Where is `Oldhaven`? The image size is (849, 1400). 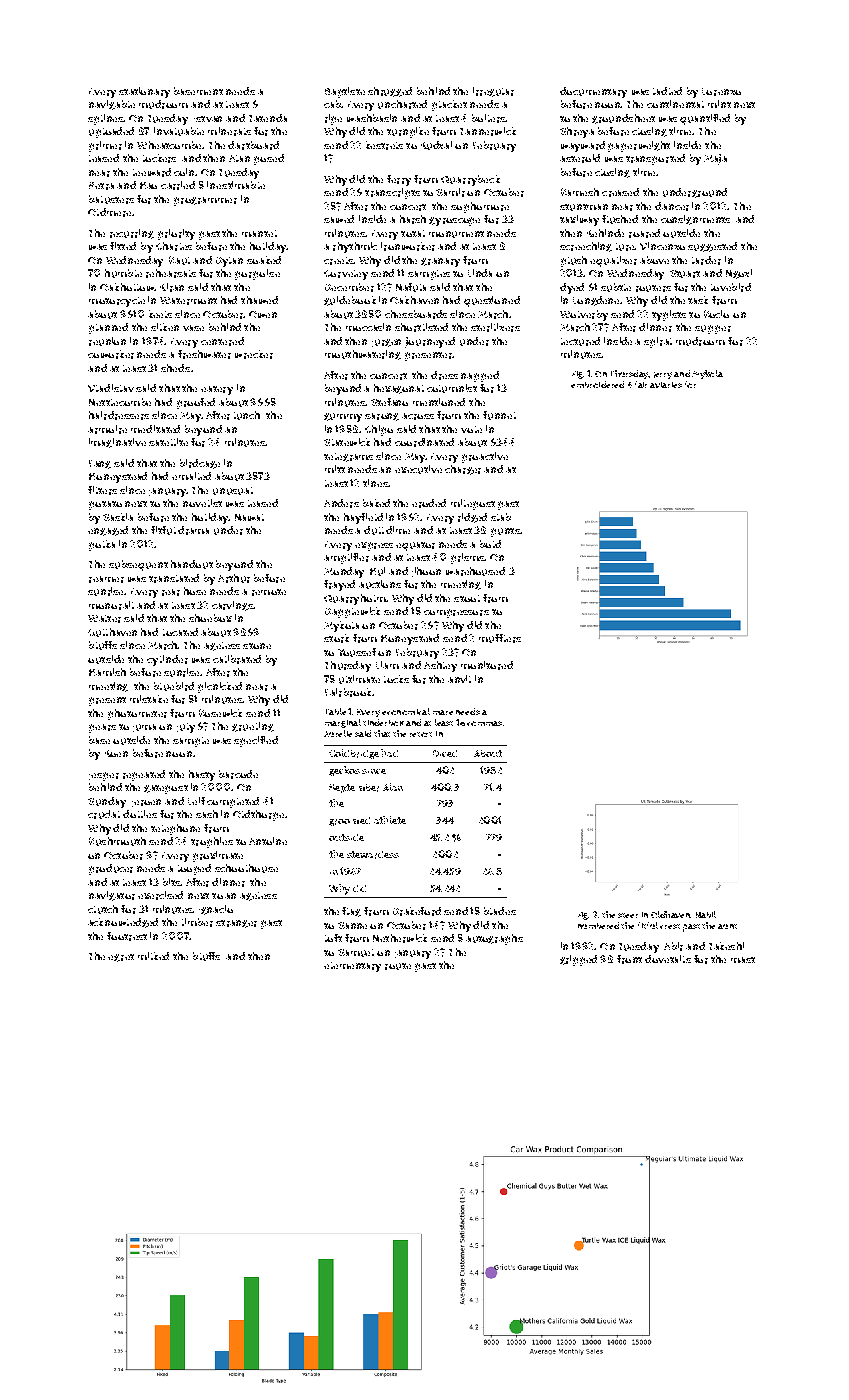
Oldhaven is located at coordinates (670, 914).
